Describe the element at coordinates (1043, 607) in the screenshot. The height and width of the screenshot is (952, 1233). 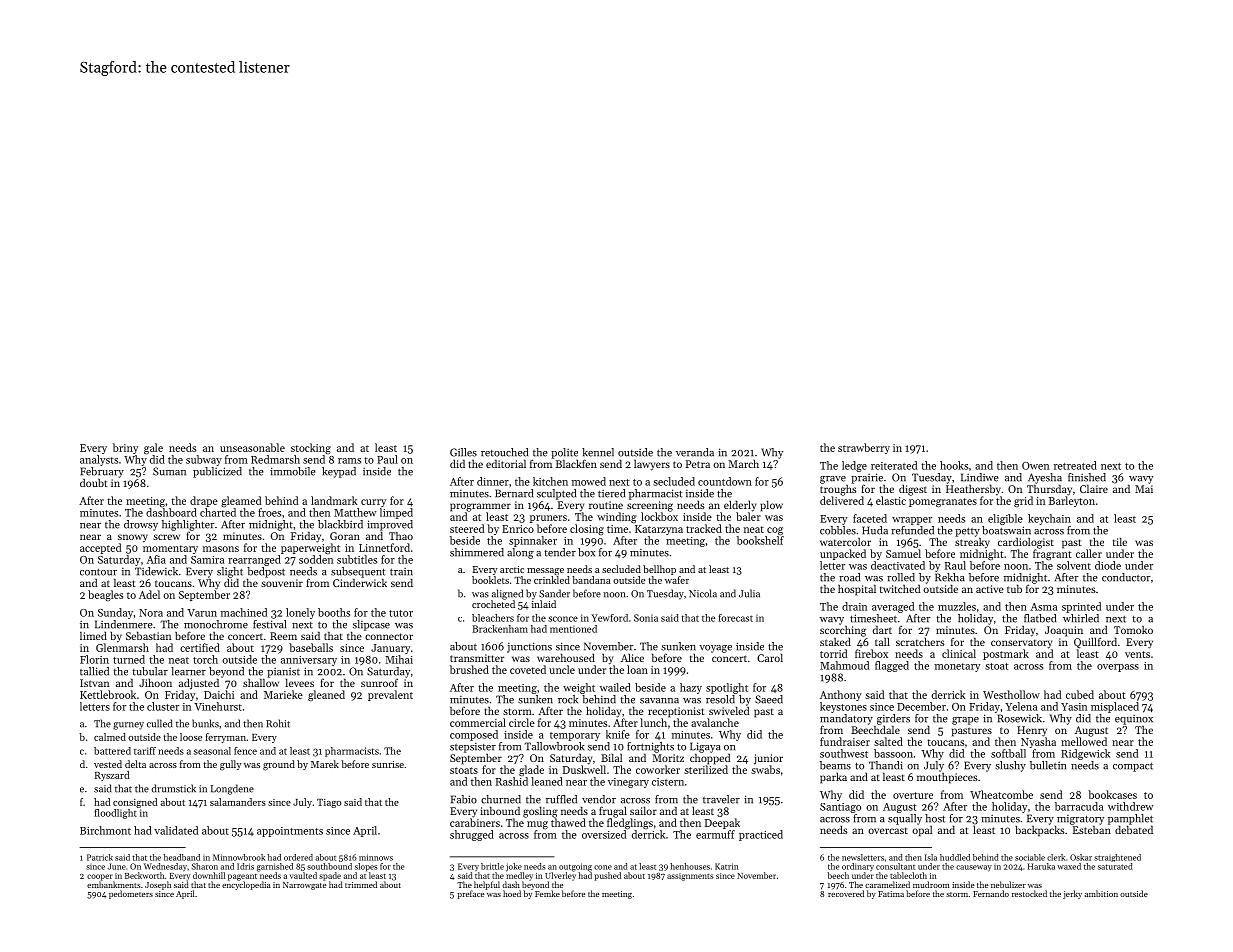
I see `Asma` at that location.
